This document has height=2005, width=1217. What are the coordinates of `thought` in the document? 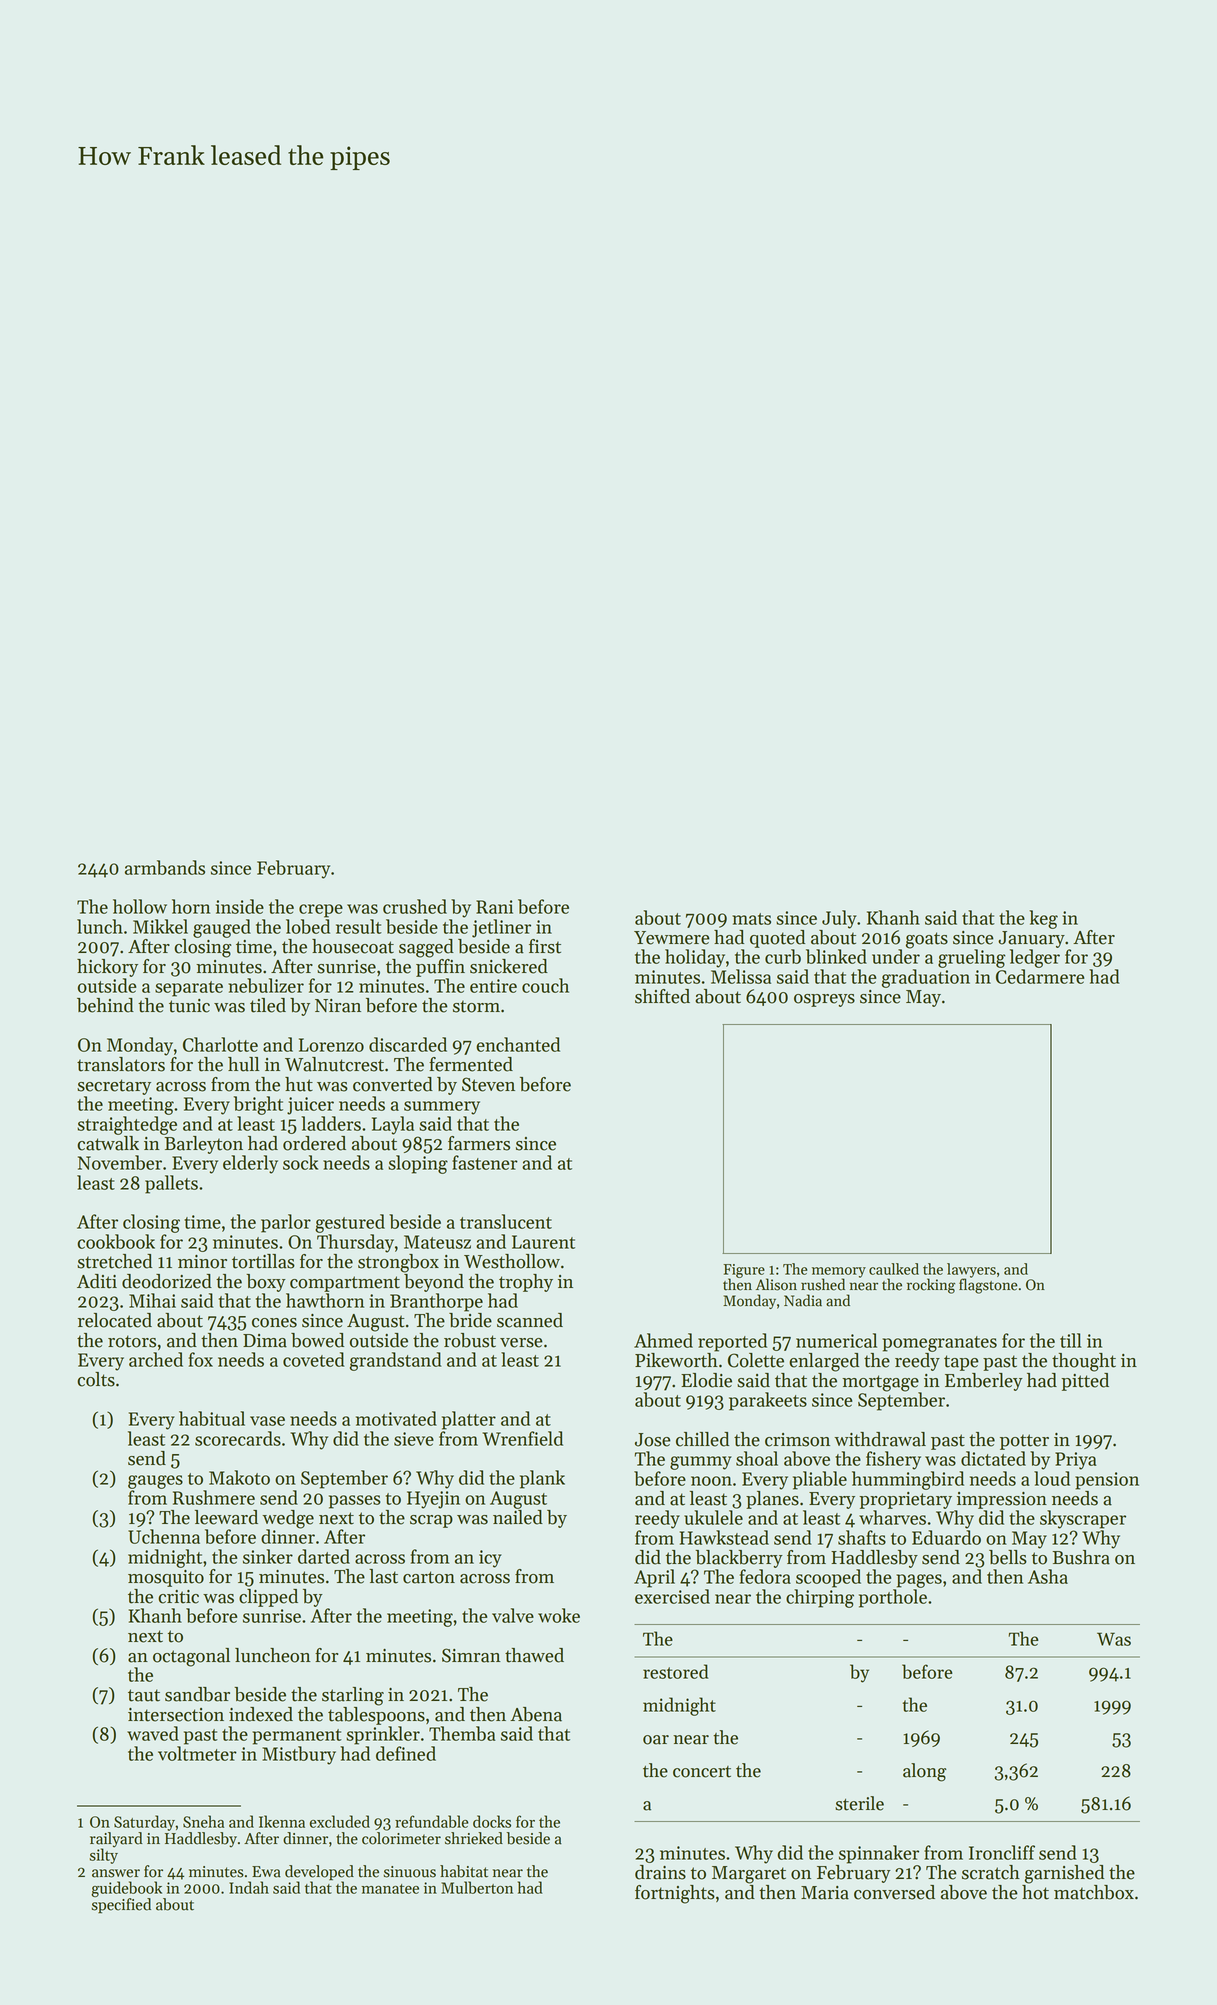 It's located at (1084, 1362).
